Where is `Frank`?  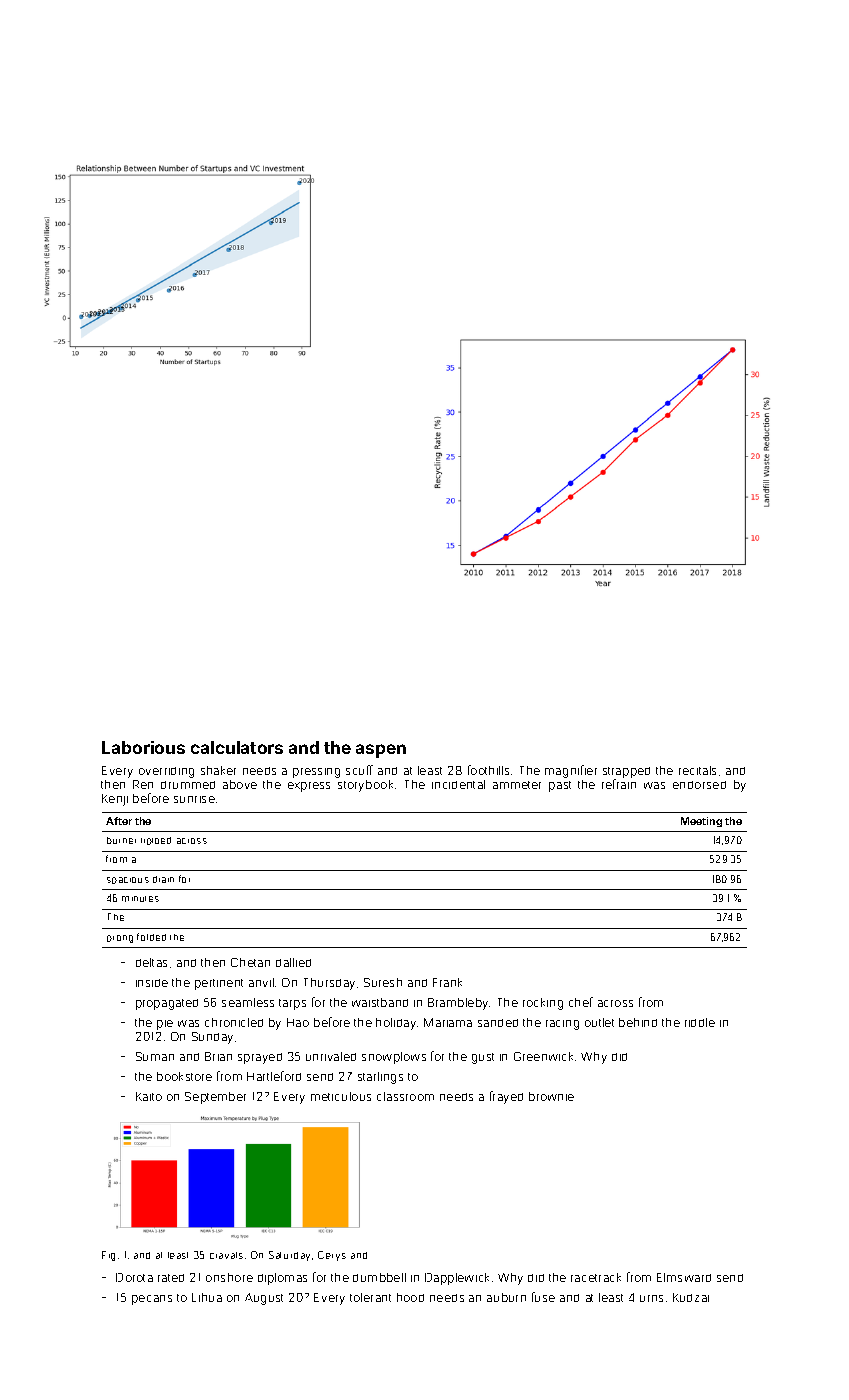
Frank is located at coordinates (447, 982).
